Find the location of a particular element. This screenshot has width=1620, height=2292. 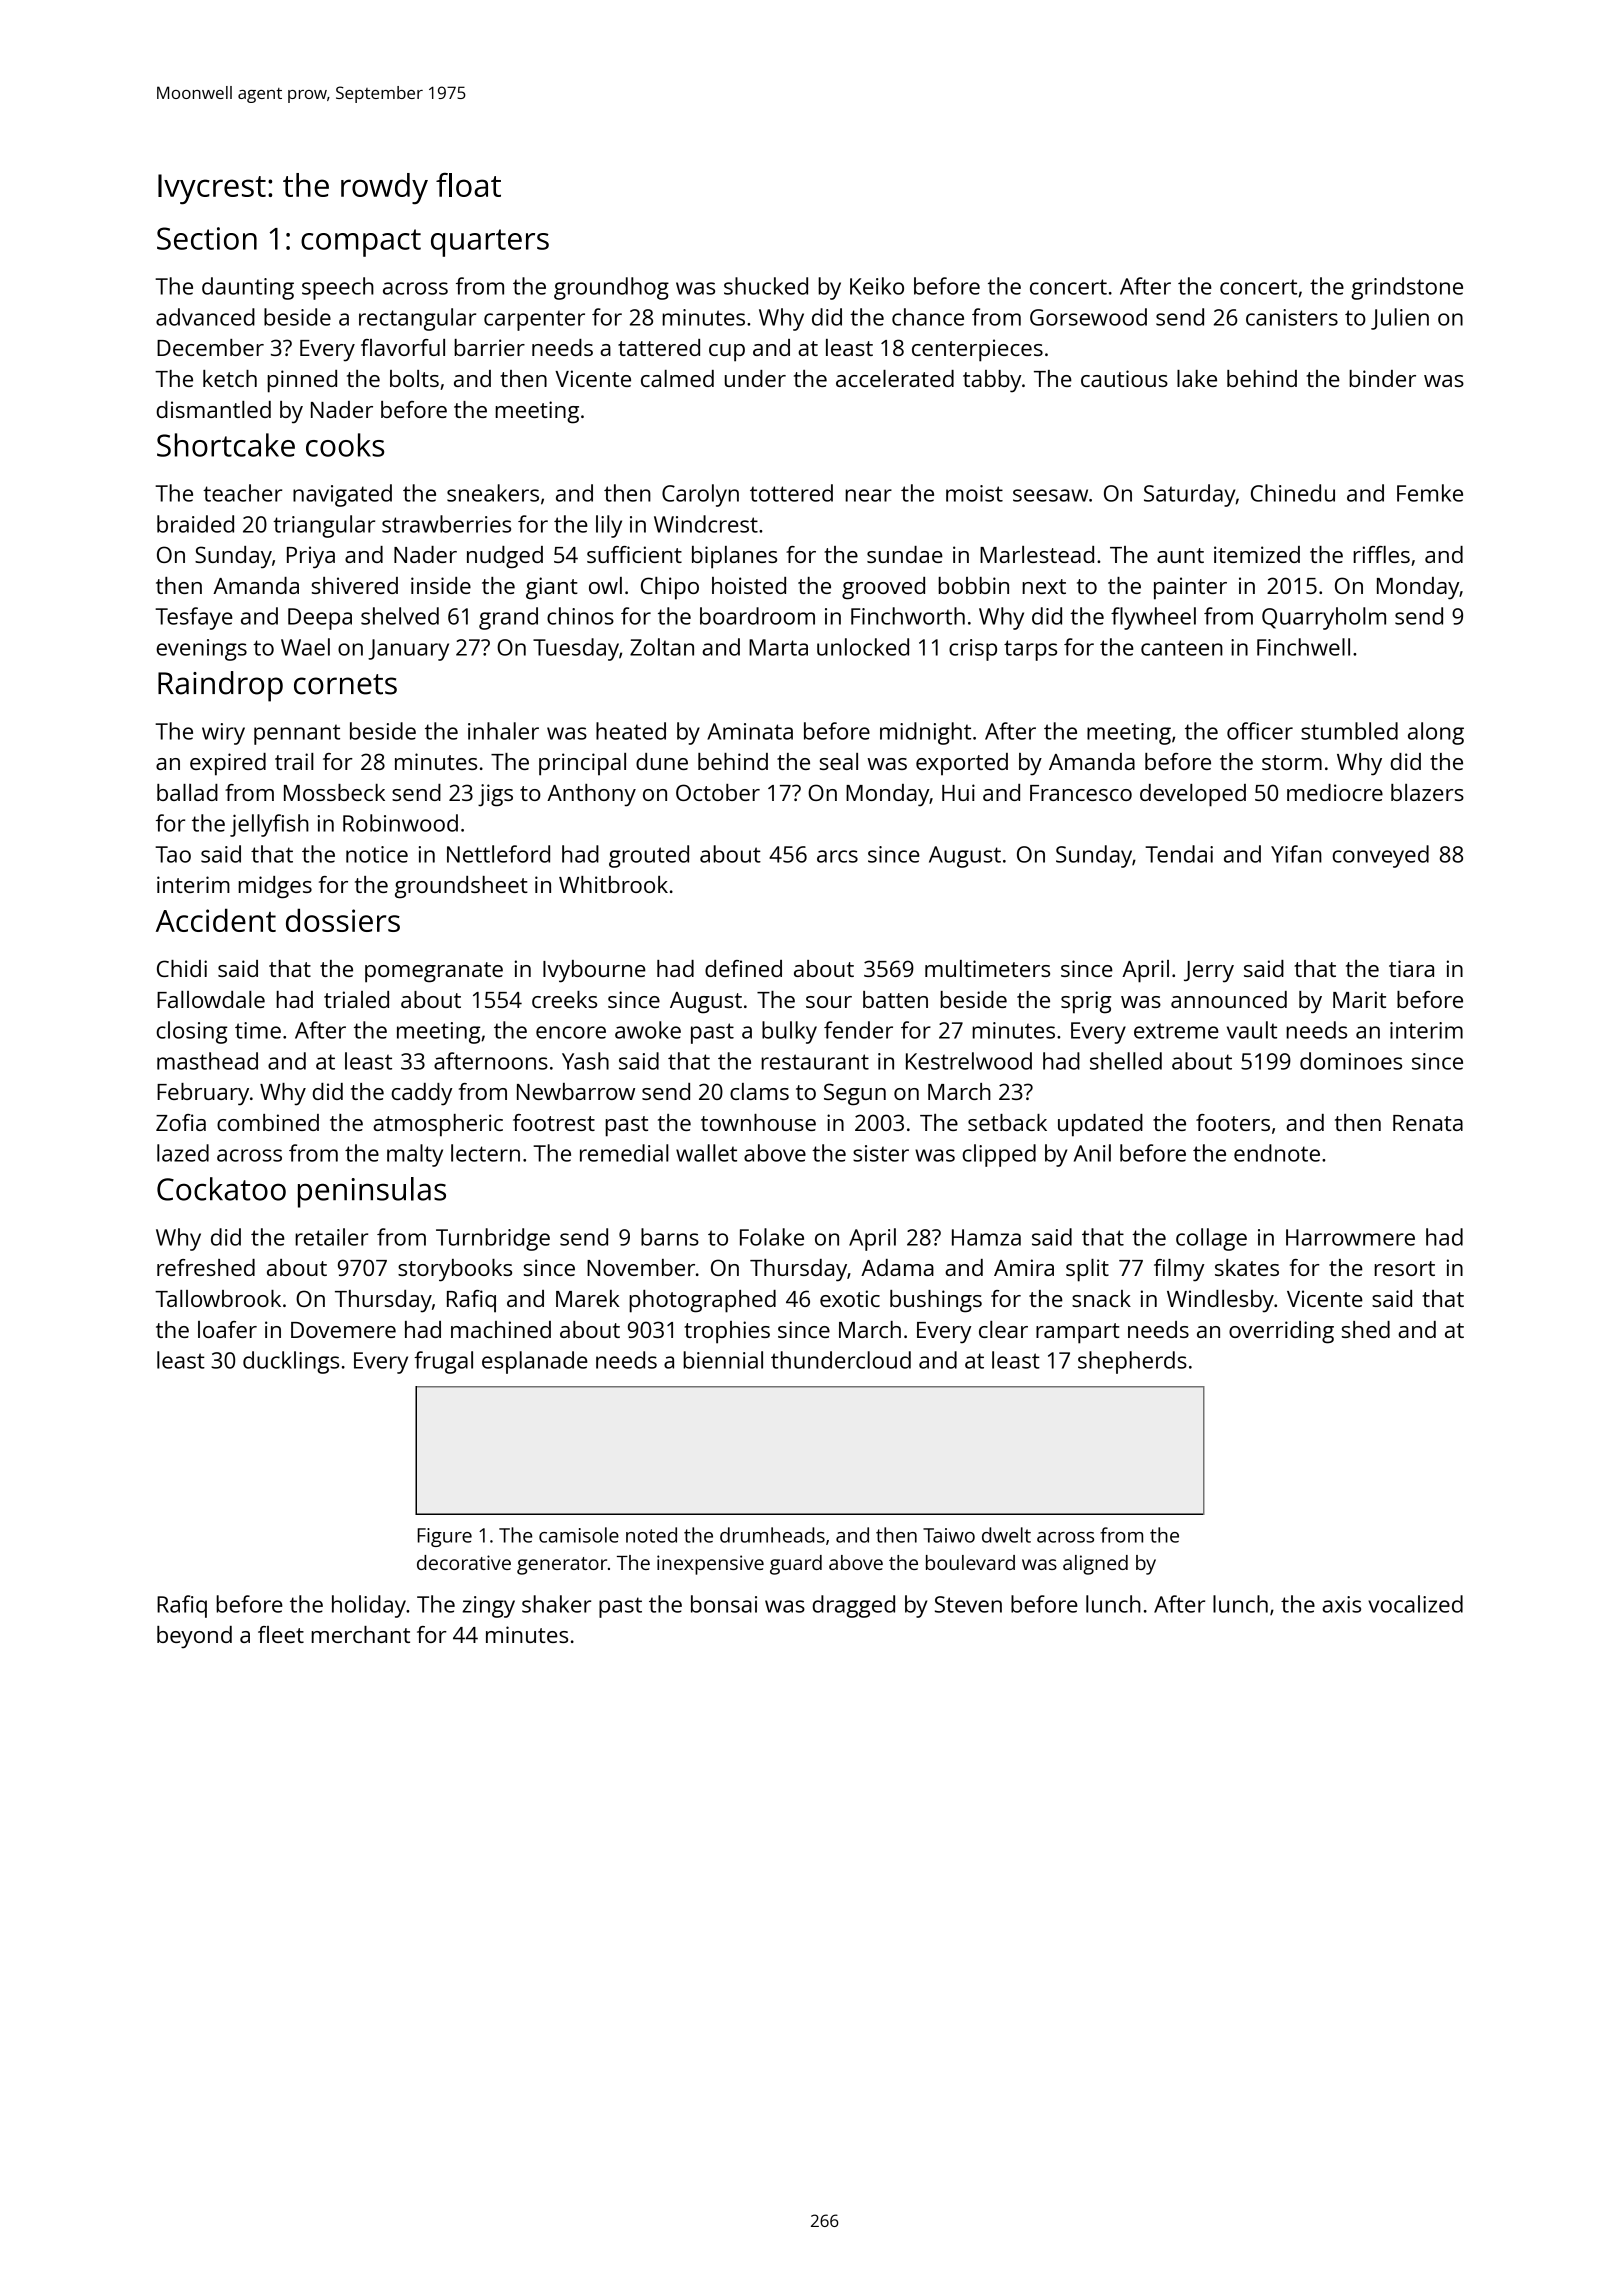

Renata is located at coordinates (1428, 1123).
